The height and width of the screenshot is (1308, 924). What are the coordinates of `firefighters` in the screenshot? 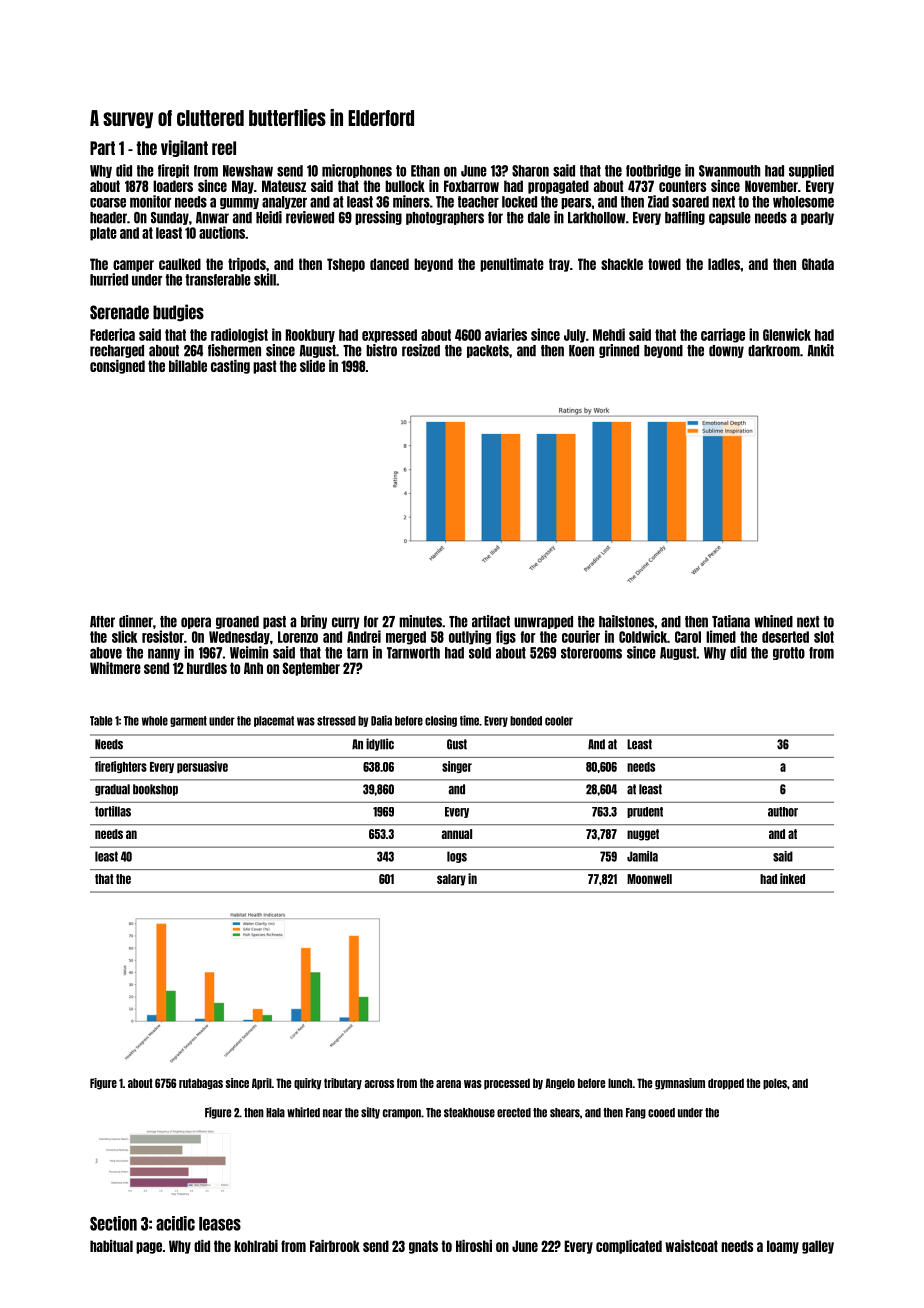 It's located at (121, 767).
